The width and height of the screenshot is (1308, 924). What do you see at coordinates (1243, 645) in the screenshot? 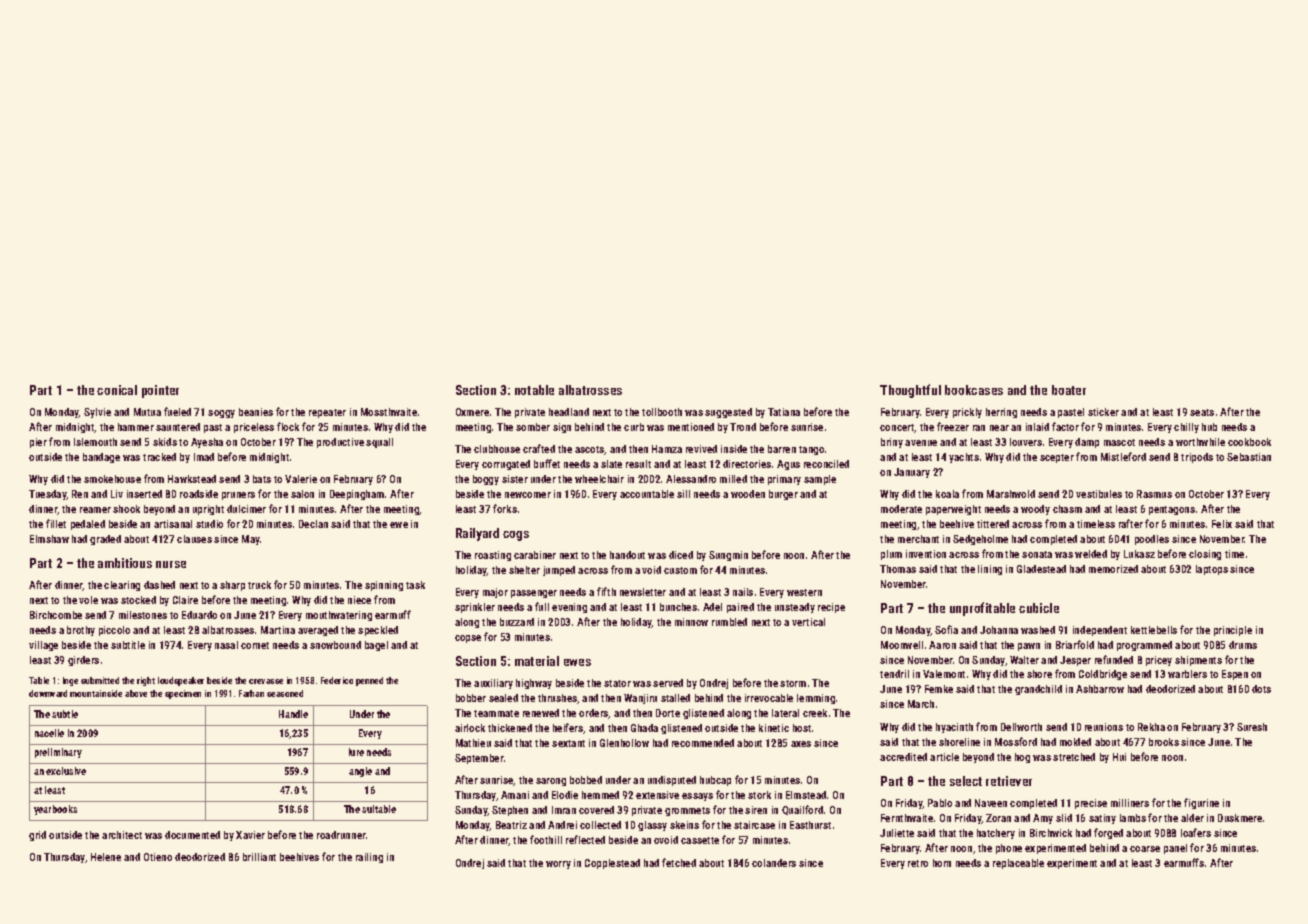
I see `drums` at bounding box center [1243, 645].
